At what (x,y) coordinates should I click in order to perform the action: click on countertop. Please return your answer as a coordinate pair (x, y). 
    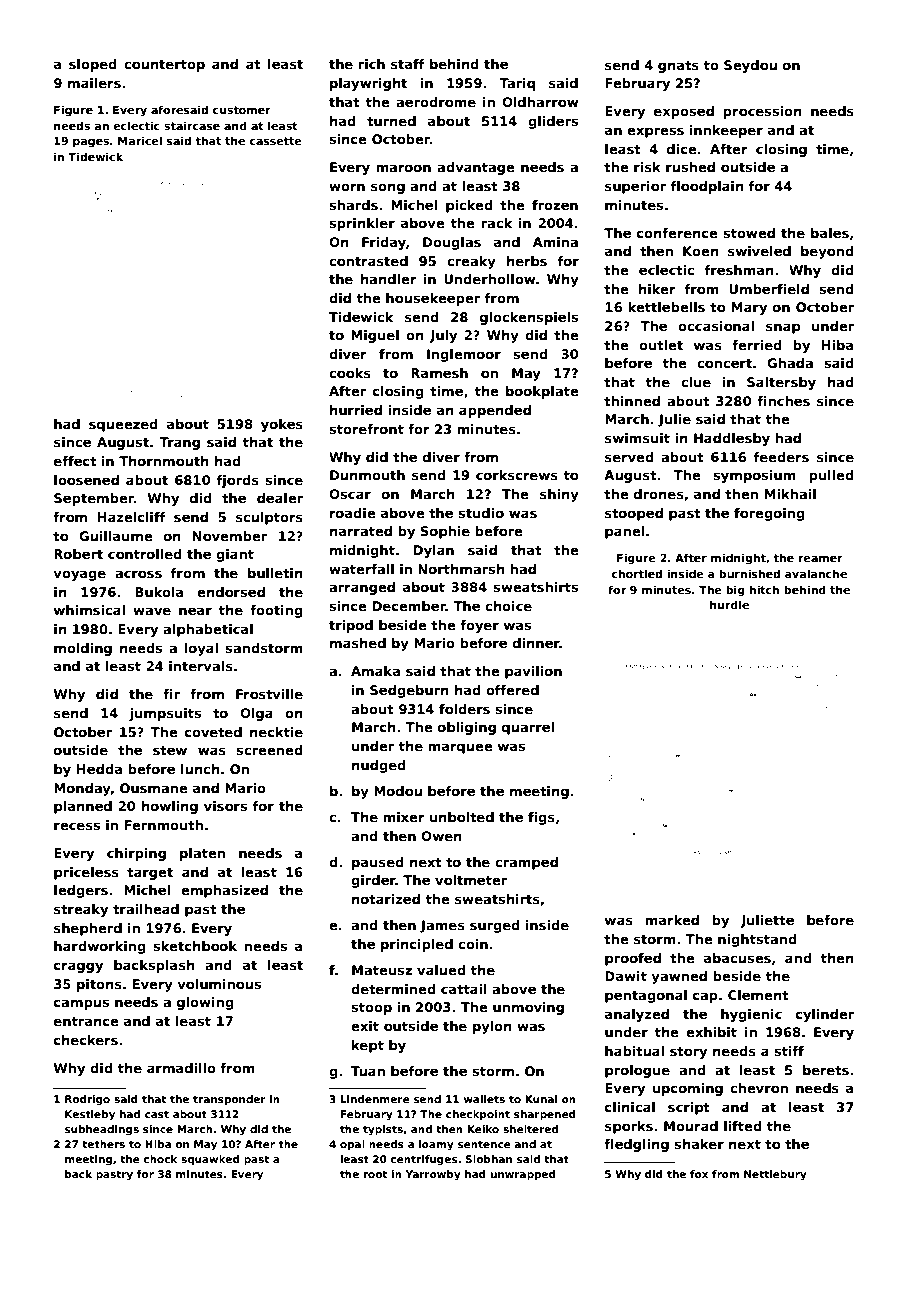
    Looking at the image, I should click on (164, 66).
